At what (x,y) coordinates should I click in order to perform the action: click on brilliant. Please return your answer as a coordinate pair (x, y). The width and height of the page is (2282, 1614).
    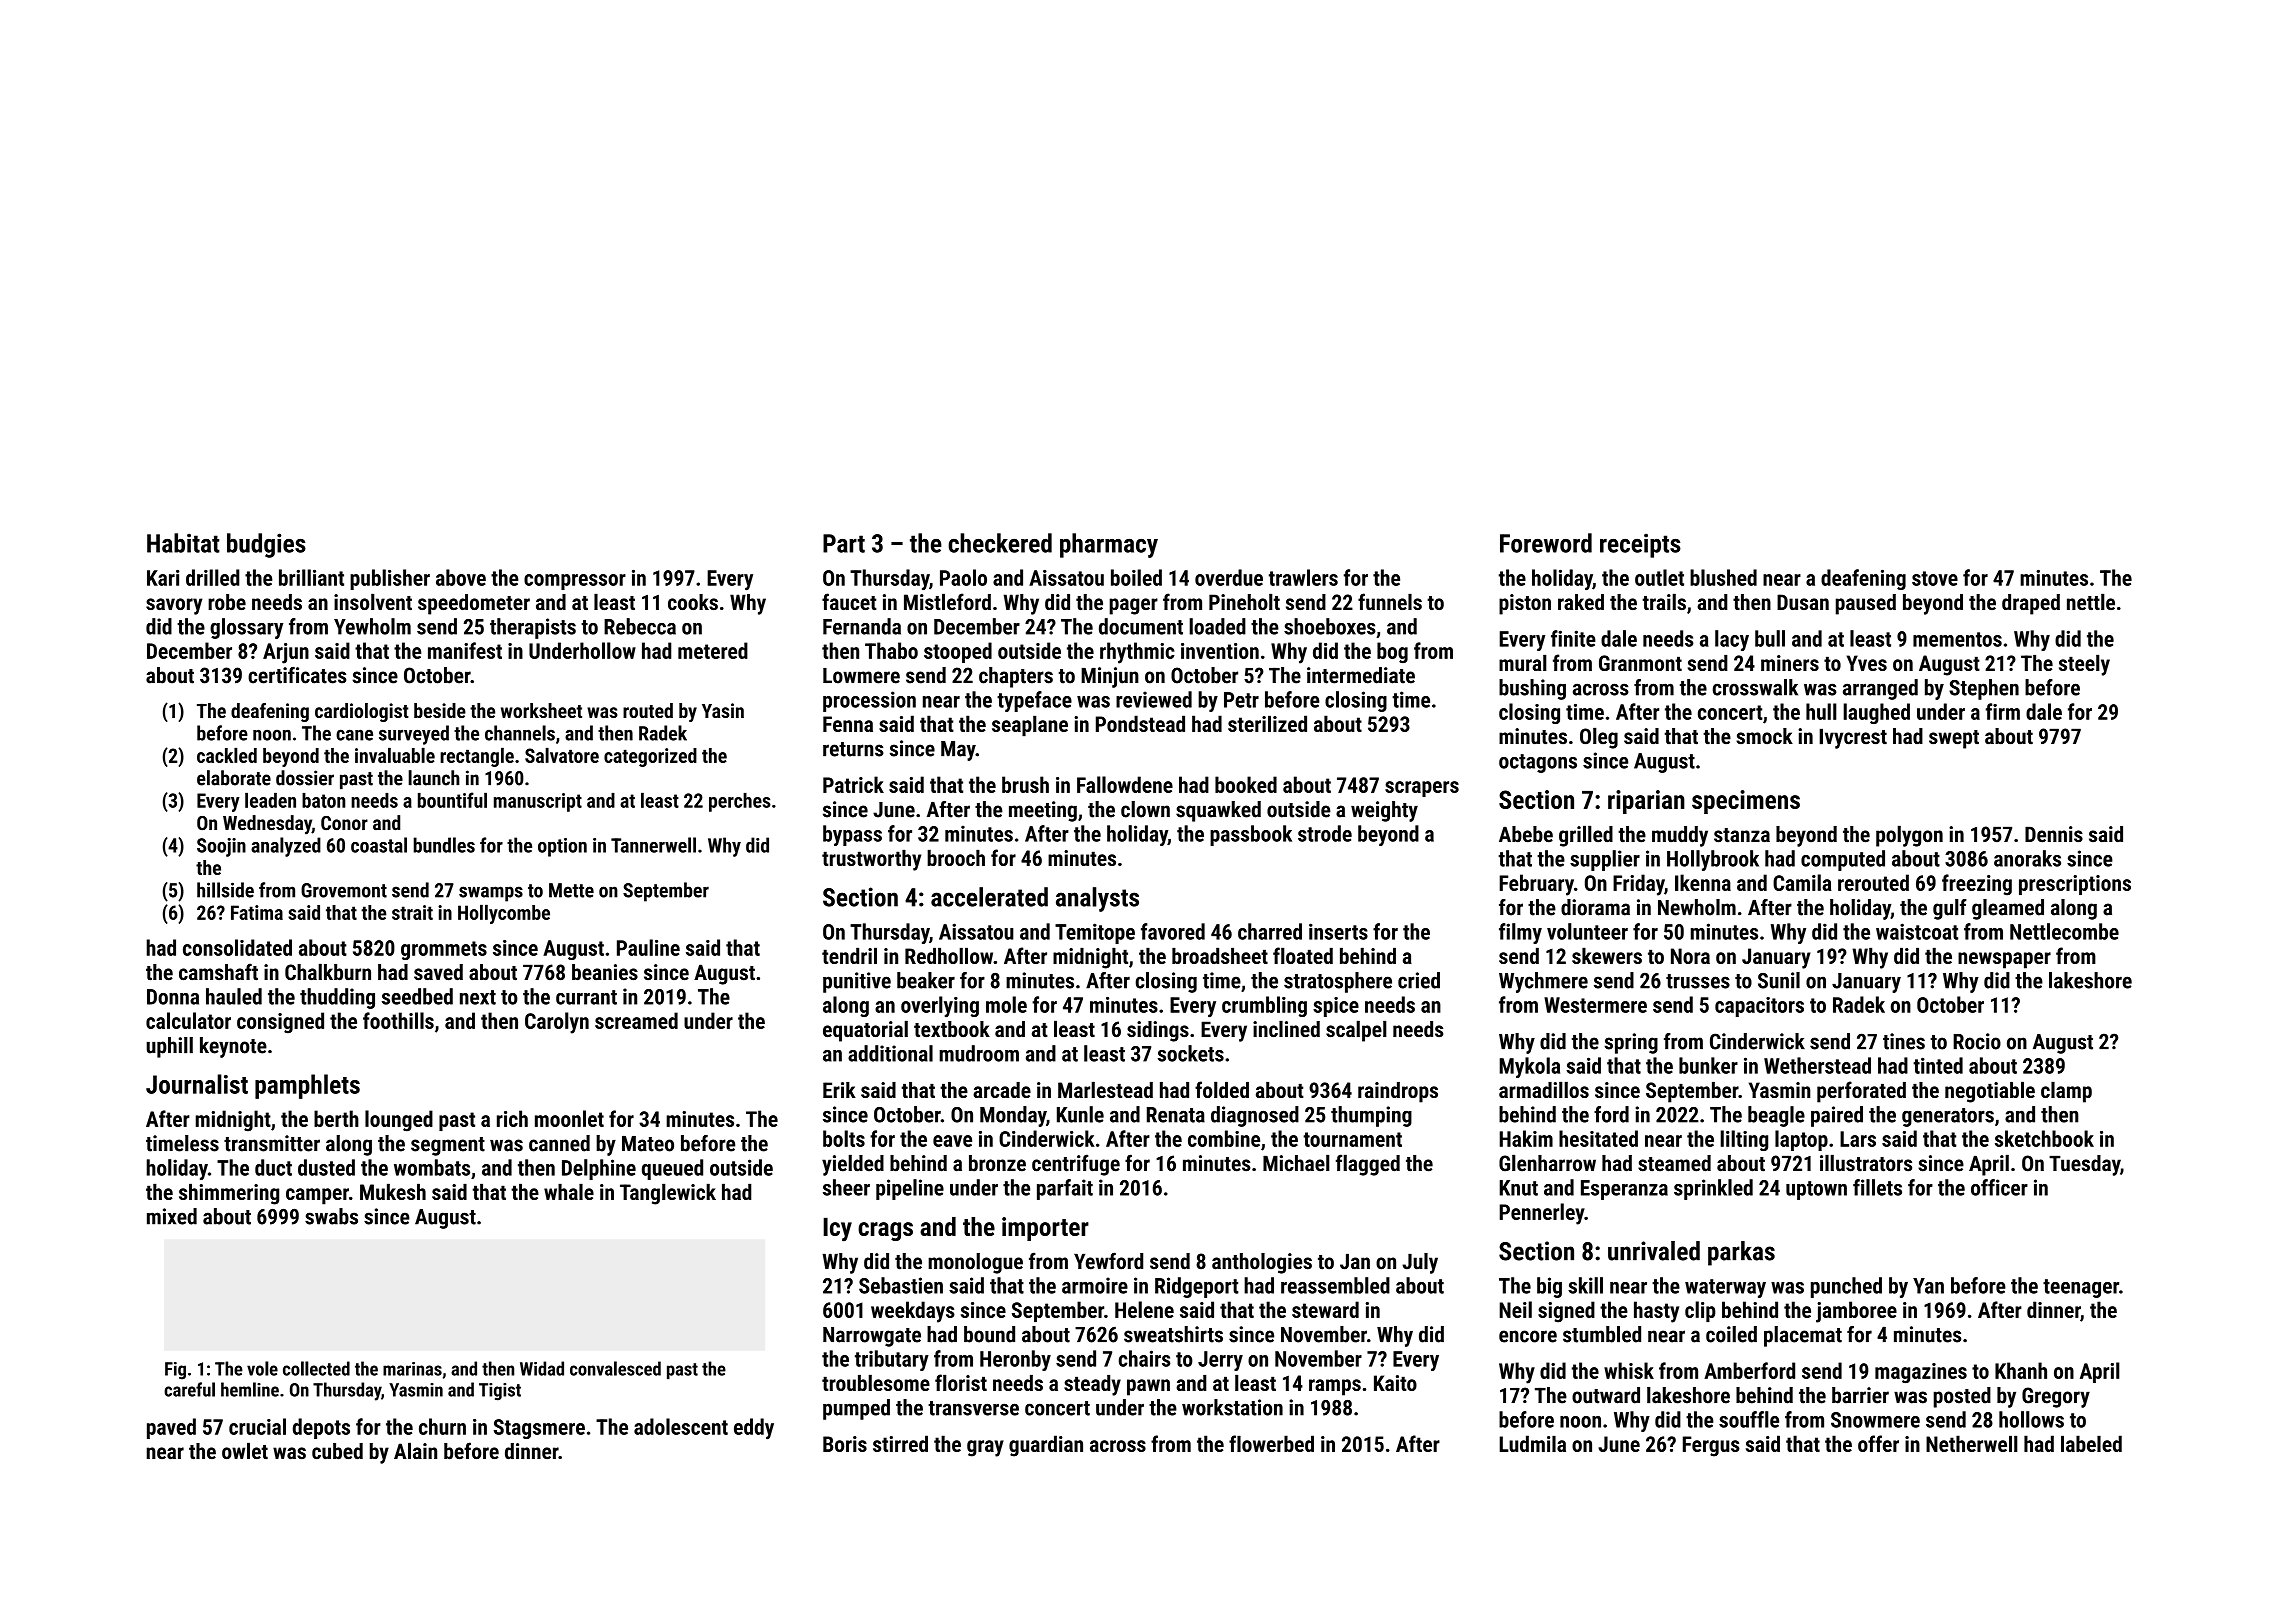
    Looking at the image, I should click on (311, 577).
